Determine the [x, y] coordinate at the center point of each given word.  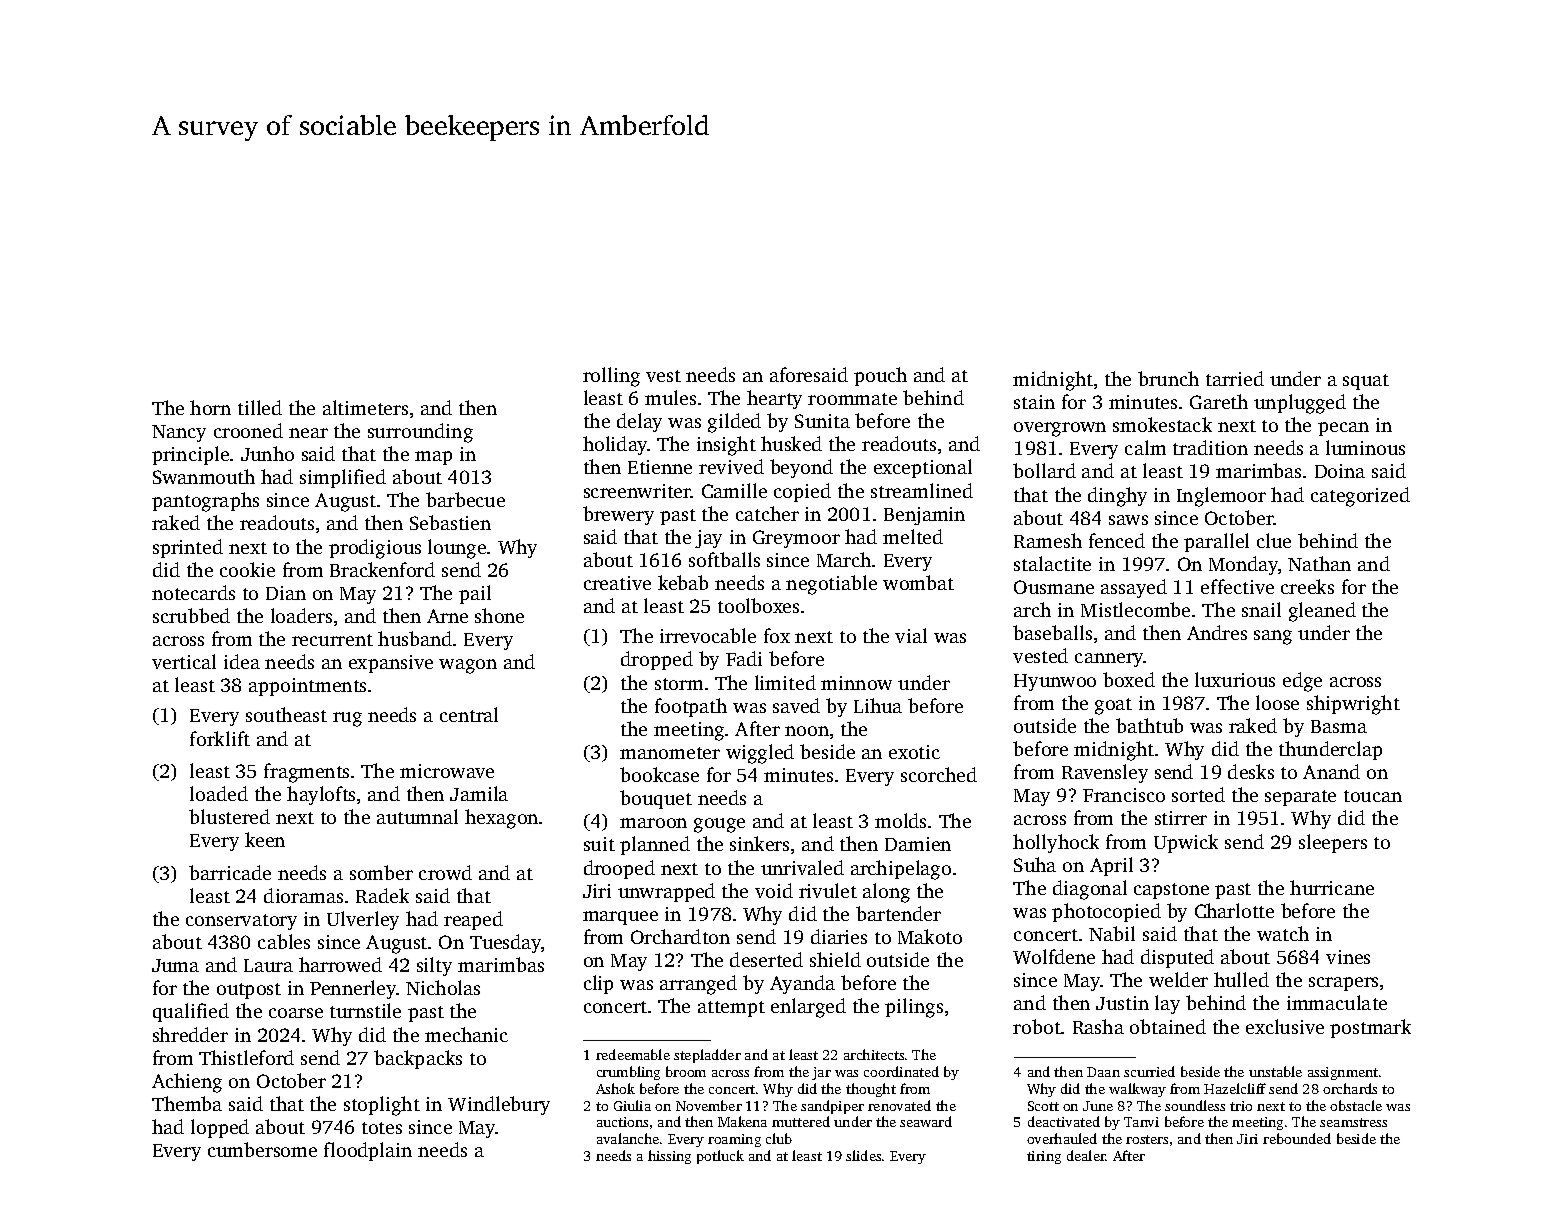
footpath [691, 707]
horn [210, 407]
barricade [230, 872]
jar [821, 1073]
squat [1366, 382]
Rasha [1098, 1026]
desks [1251, 771]
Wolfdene [1054, 956]
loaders [301, 615]
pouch [880, 376]
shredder [190, 1034]
